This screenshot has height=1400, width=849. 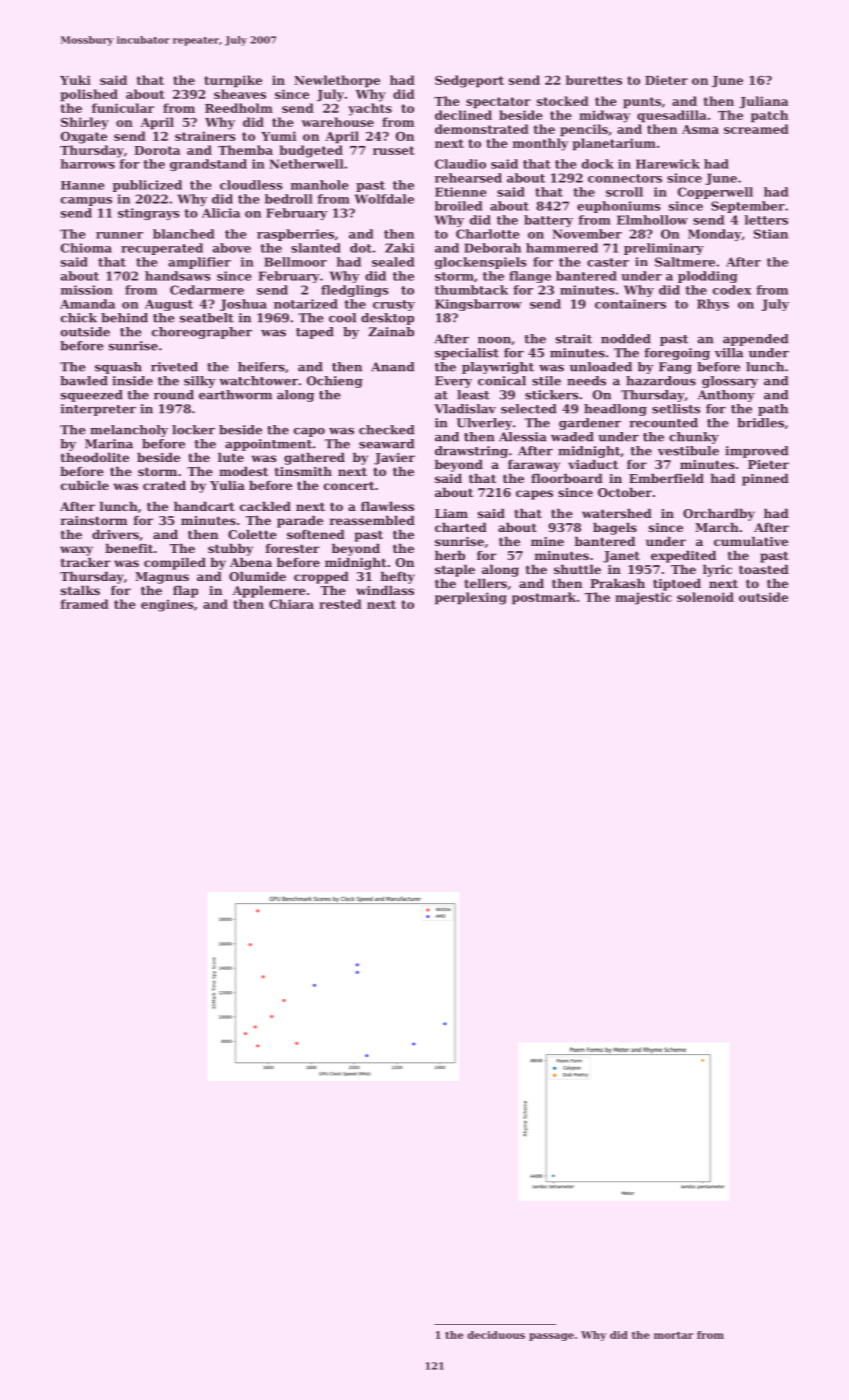 What do you see at coordinates (340, 604) in the screenshot?
I see `rested` at bounding box center [340, 604].
